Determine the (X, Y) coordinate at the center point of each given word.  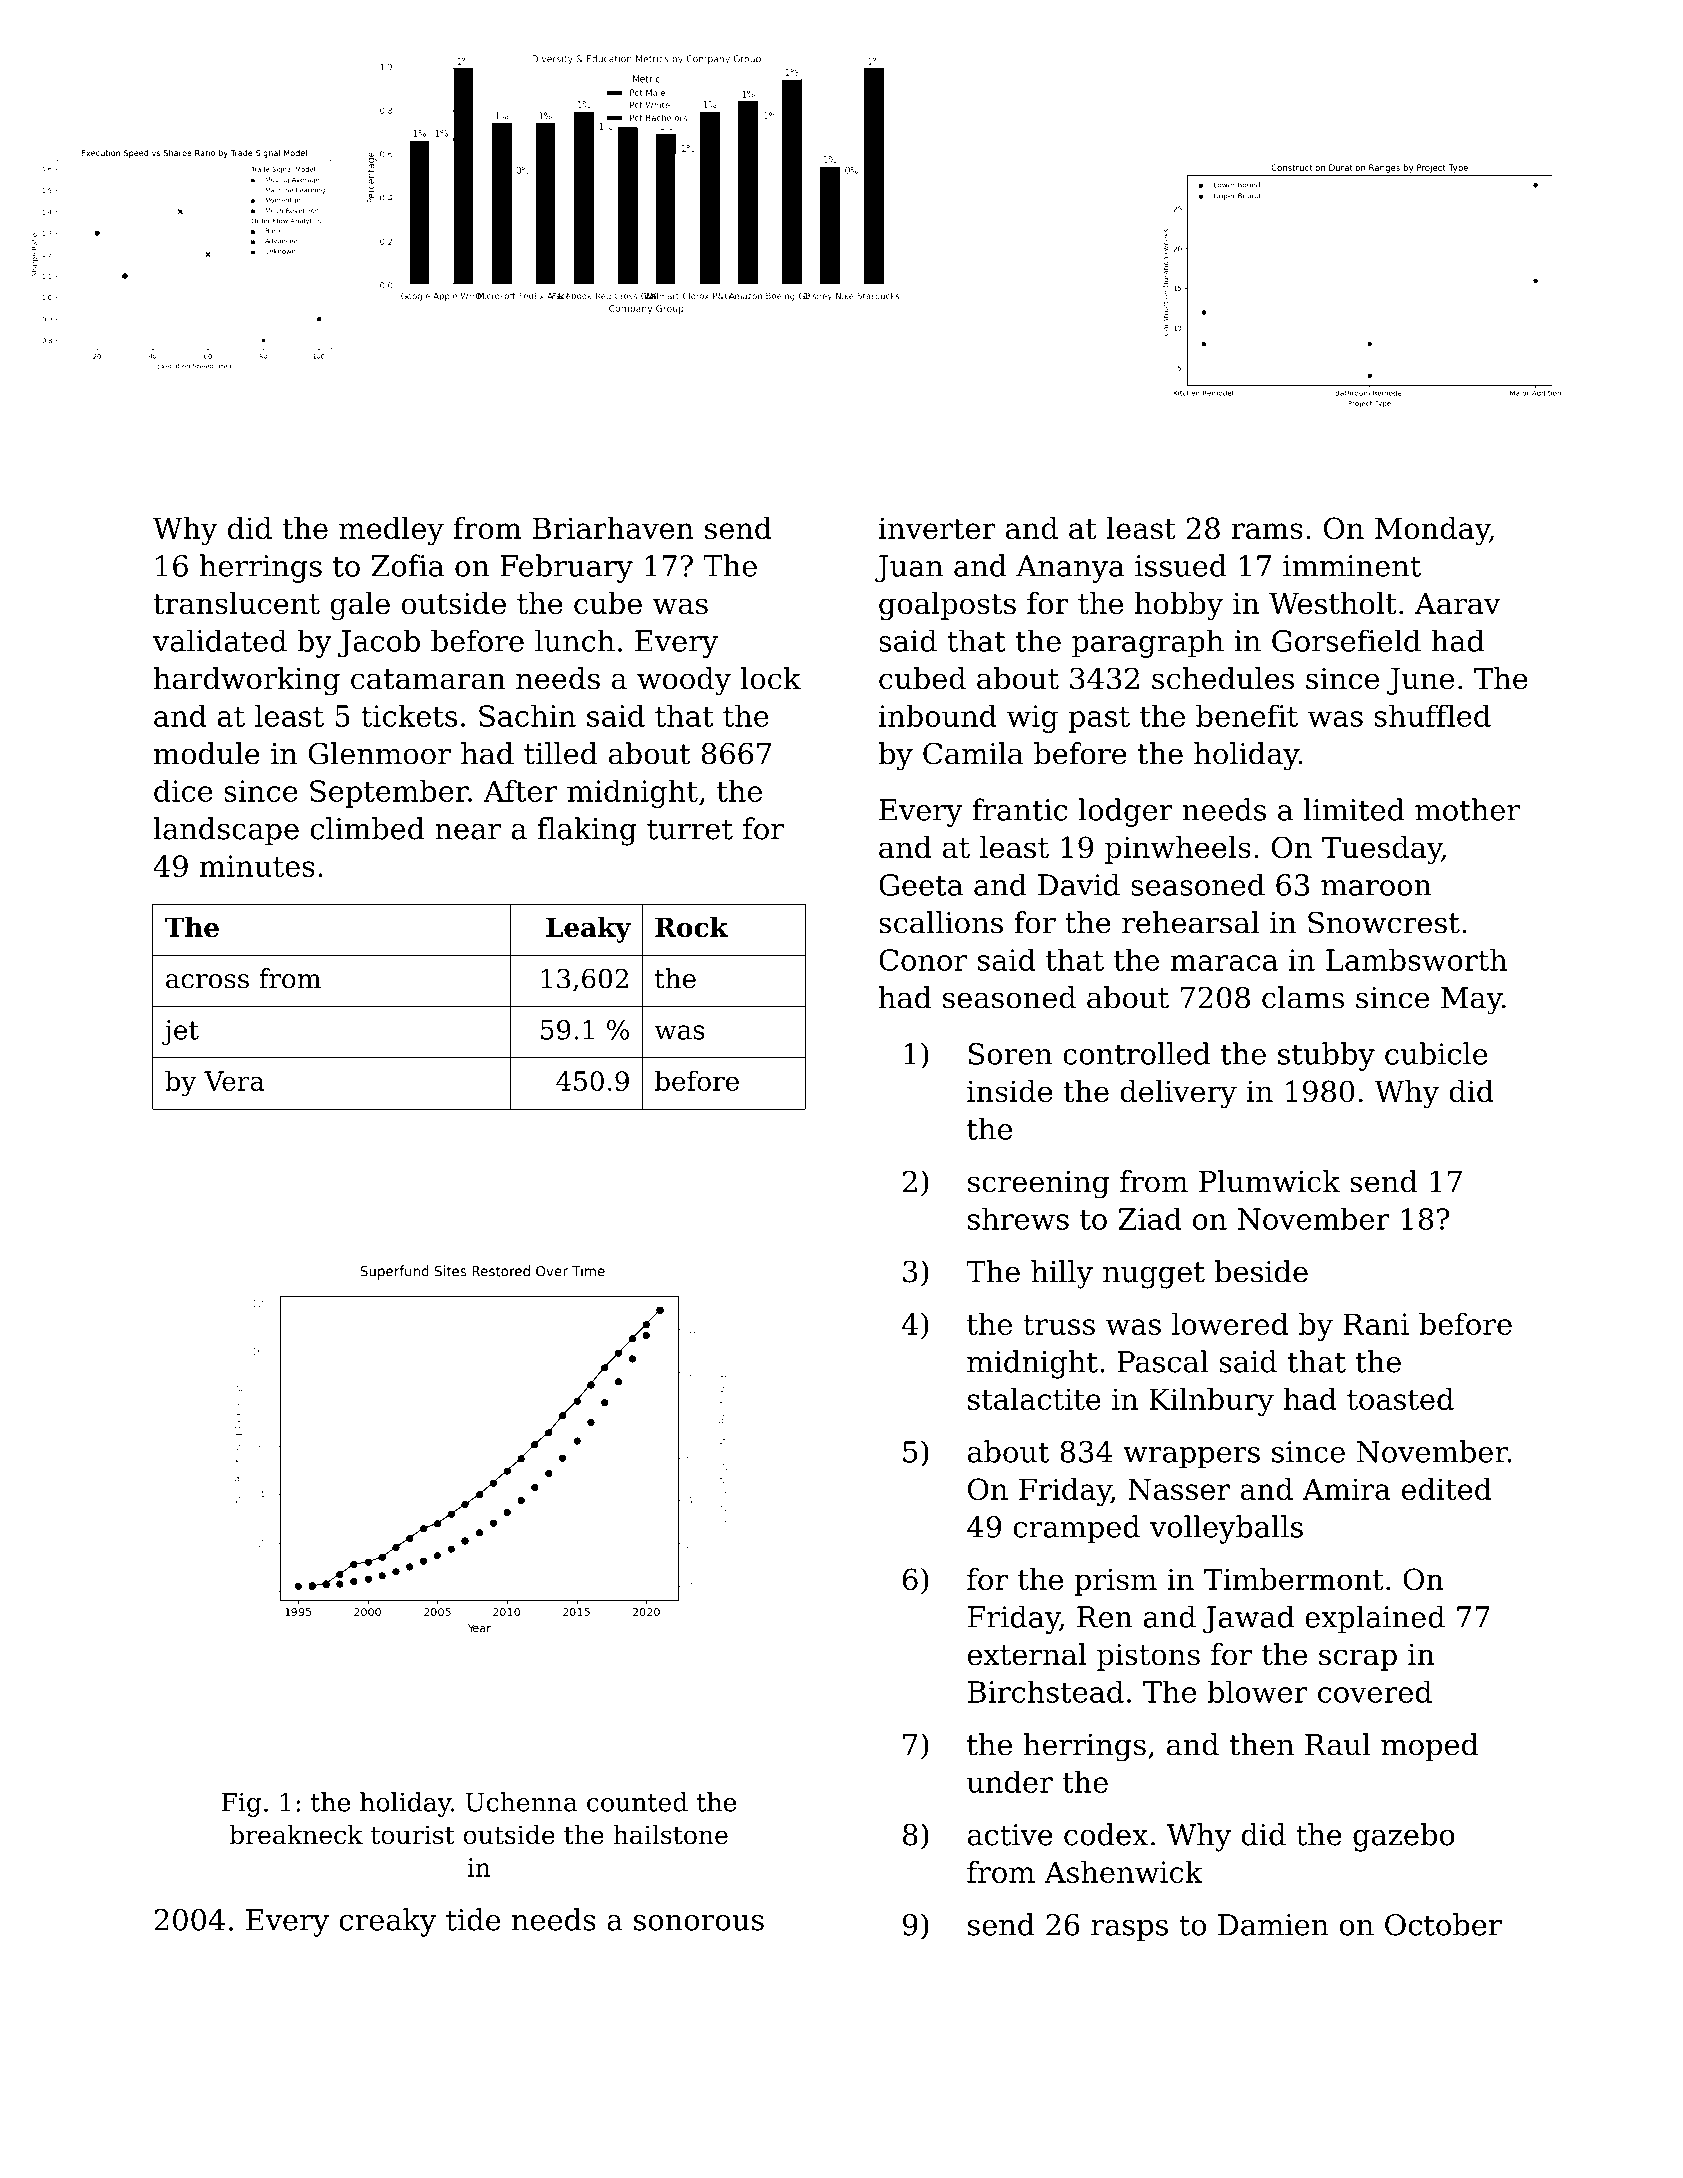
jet (180, 1032)
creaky (387, 1922)
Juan (909, 569)
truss (1059, 1325)
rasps (1129, 1931)
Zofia (407, 565)
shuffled (1433, 715)
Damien (1273, 1925)
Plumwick (1269, 1181)
